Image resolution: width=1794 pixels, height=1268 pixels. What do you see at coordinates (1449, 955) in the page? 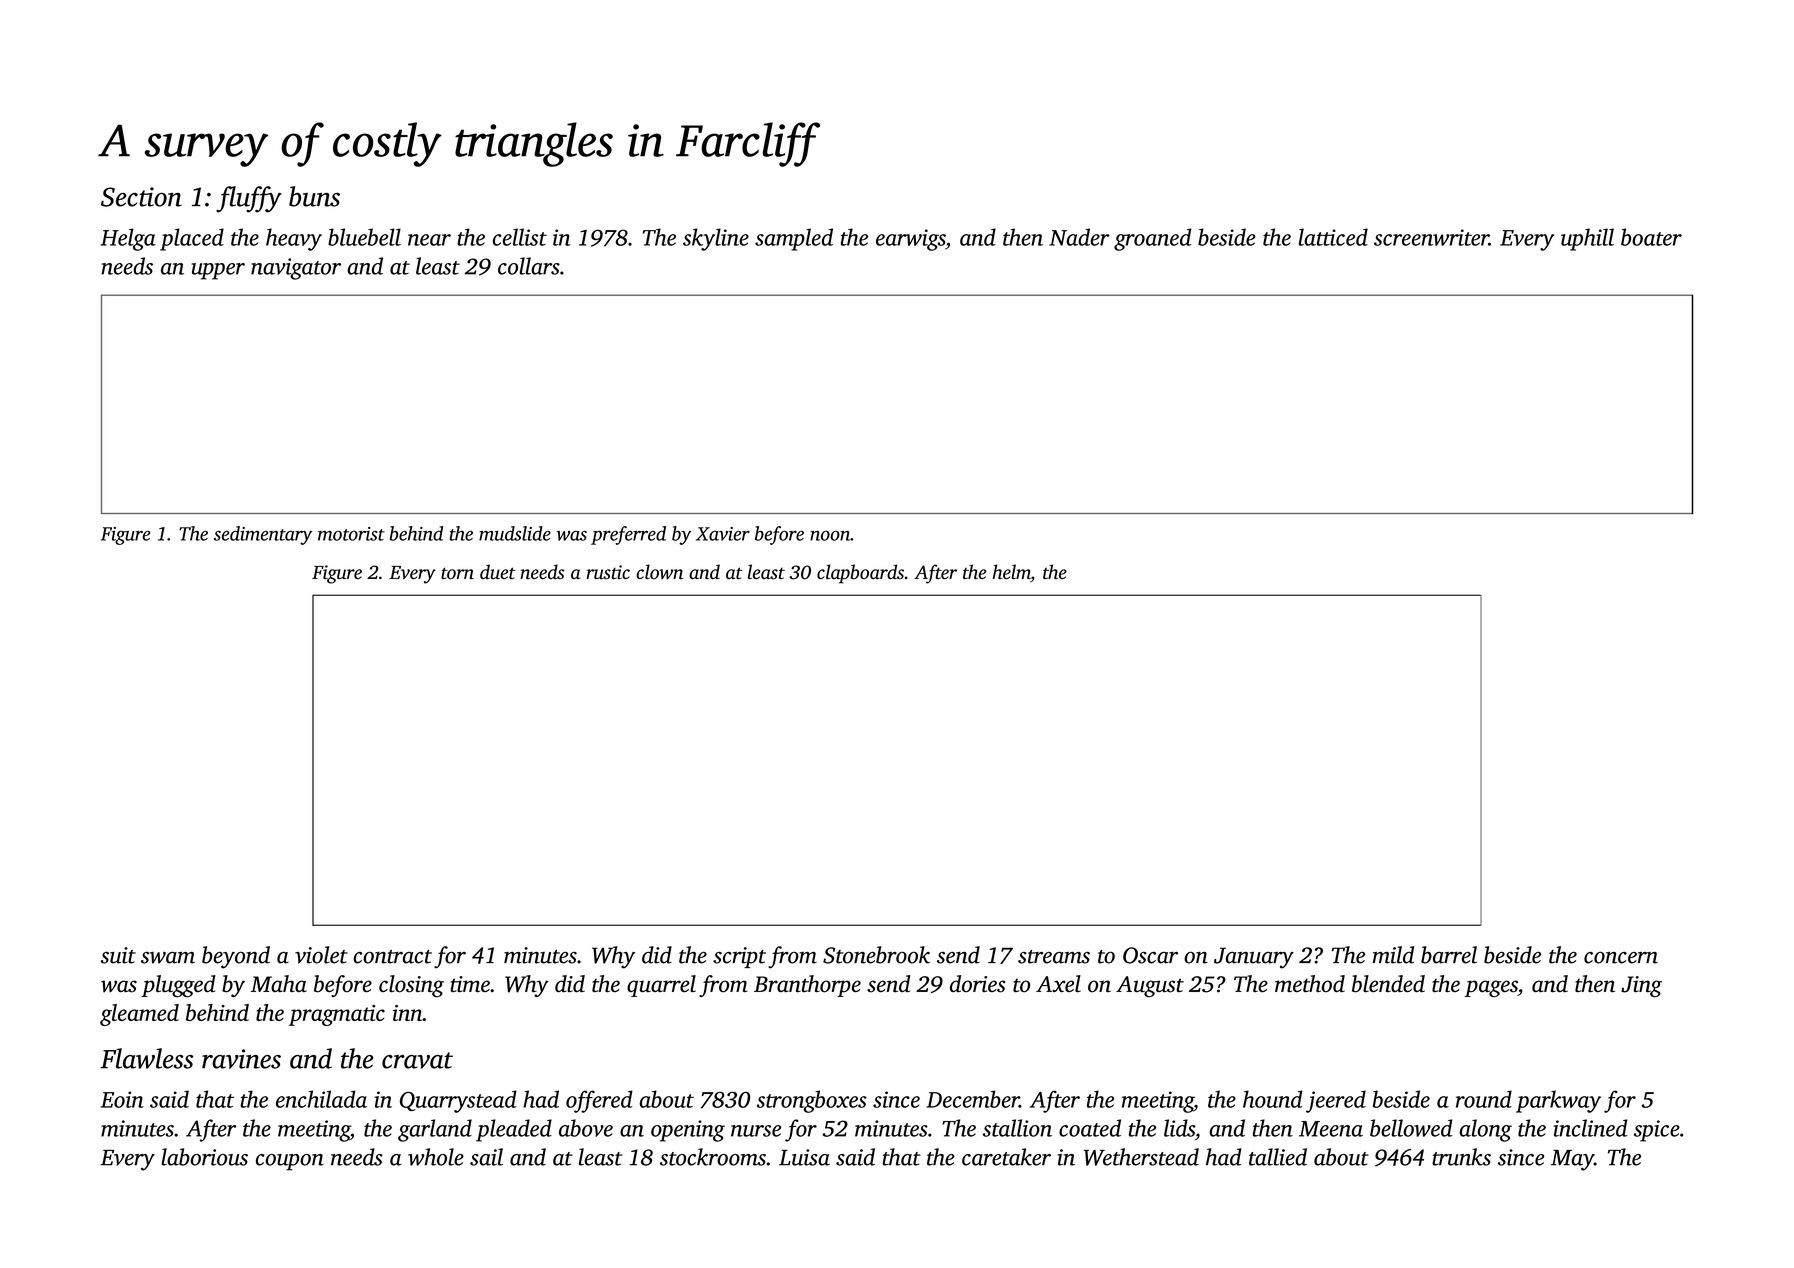
I see `barrel` at bounding box center [1449, 955].
